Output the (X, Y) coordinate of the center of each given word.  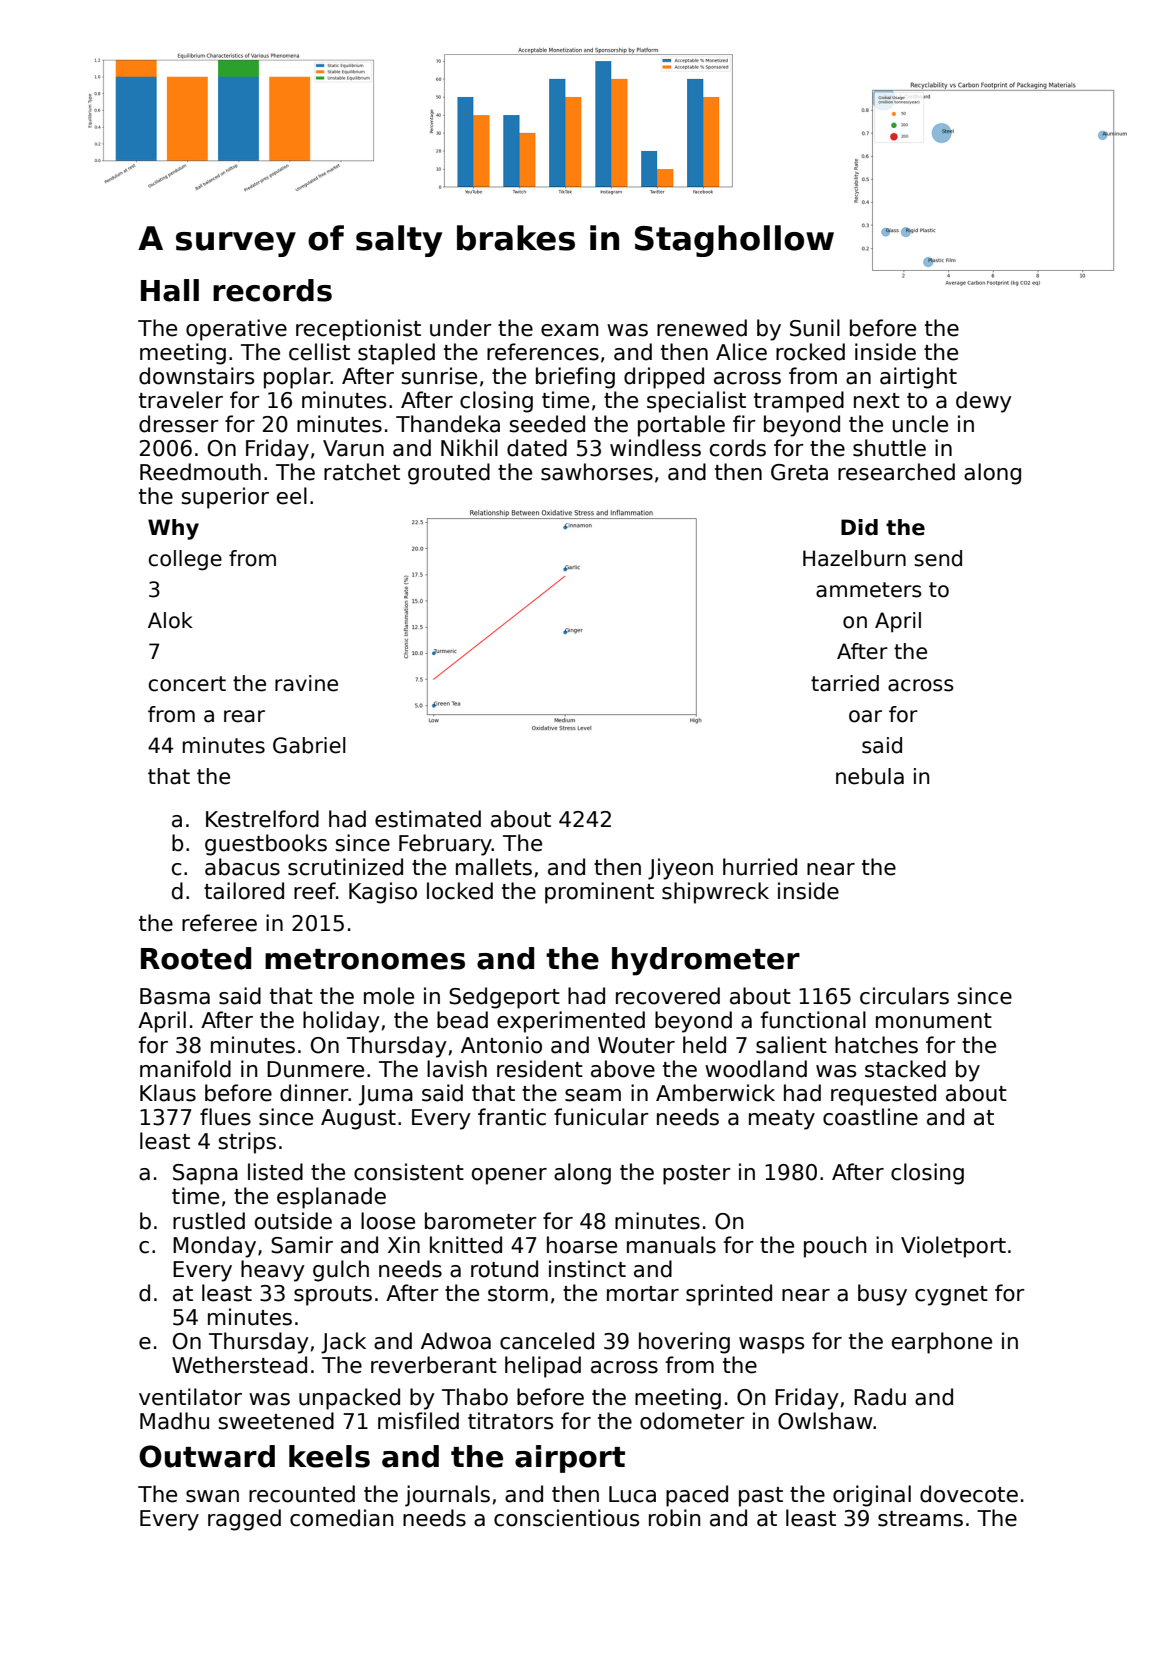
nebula (870, 776)
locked (460, 891)
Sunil (815, 328)
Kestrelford (262, 819)
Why (173, 529)
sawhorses (597, 472)
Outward (207, 1456)
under (461, 328)
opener (509, 1176)
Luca (632, 1494)
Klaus (168, 1093)
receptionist (358, 330)
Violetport (953, 1247)
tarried (845, 683)
